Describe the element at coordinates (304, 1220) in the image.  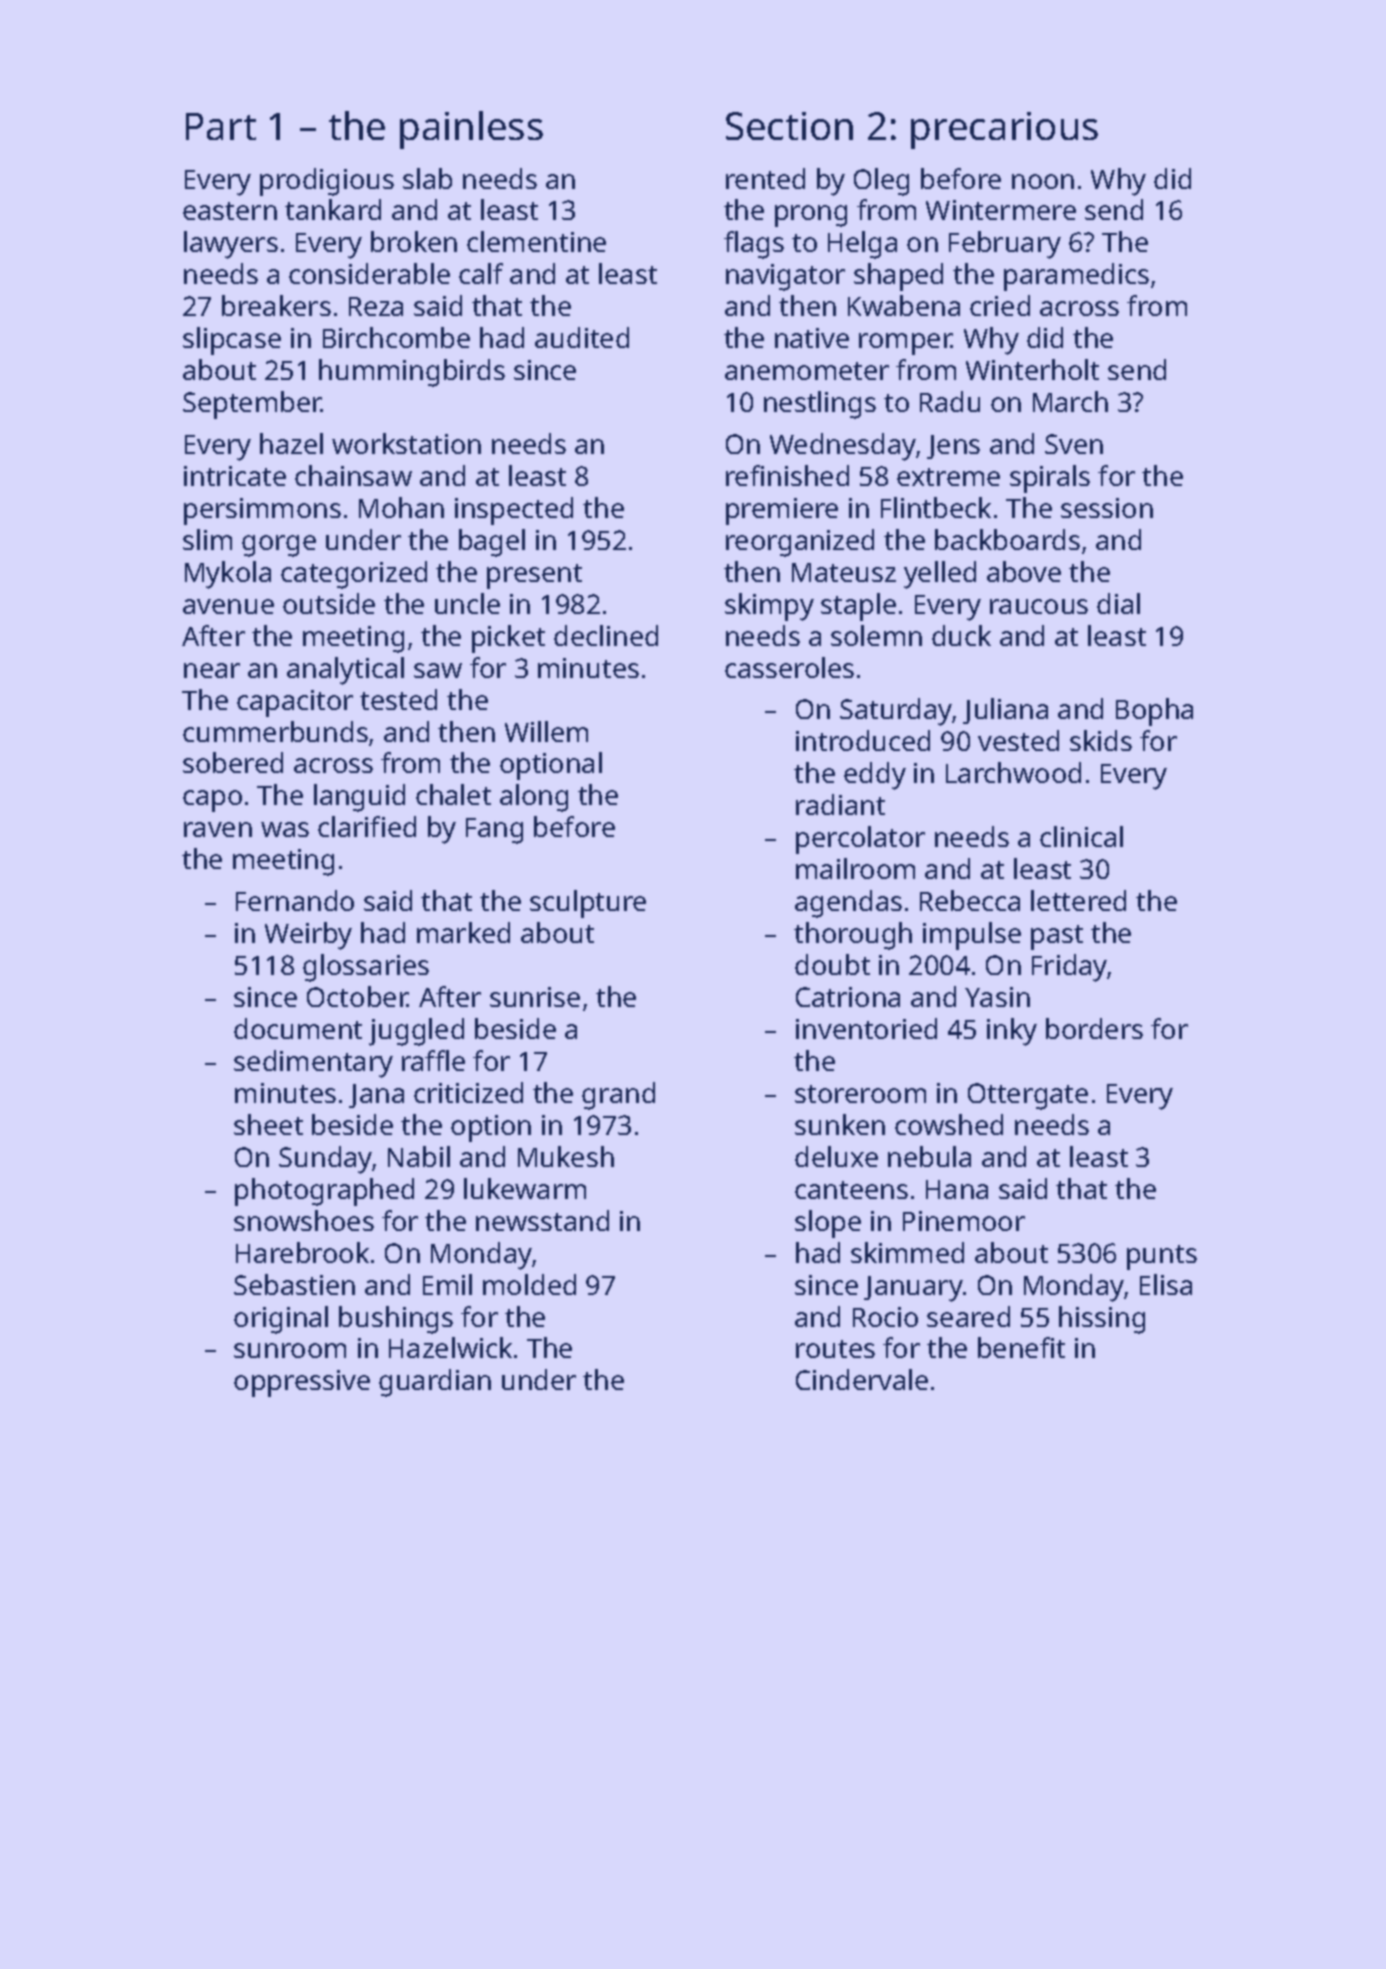
I see `snowshoes` at that location.
